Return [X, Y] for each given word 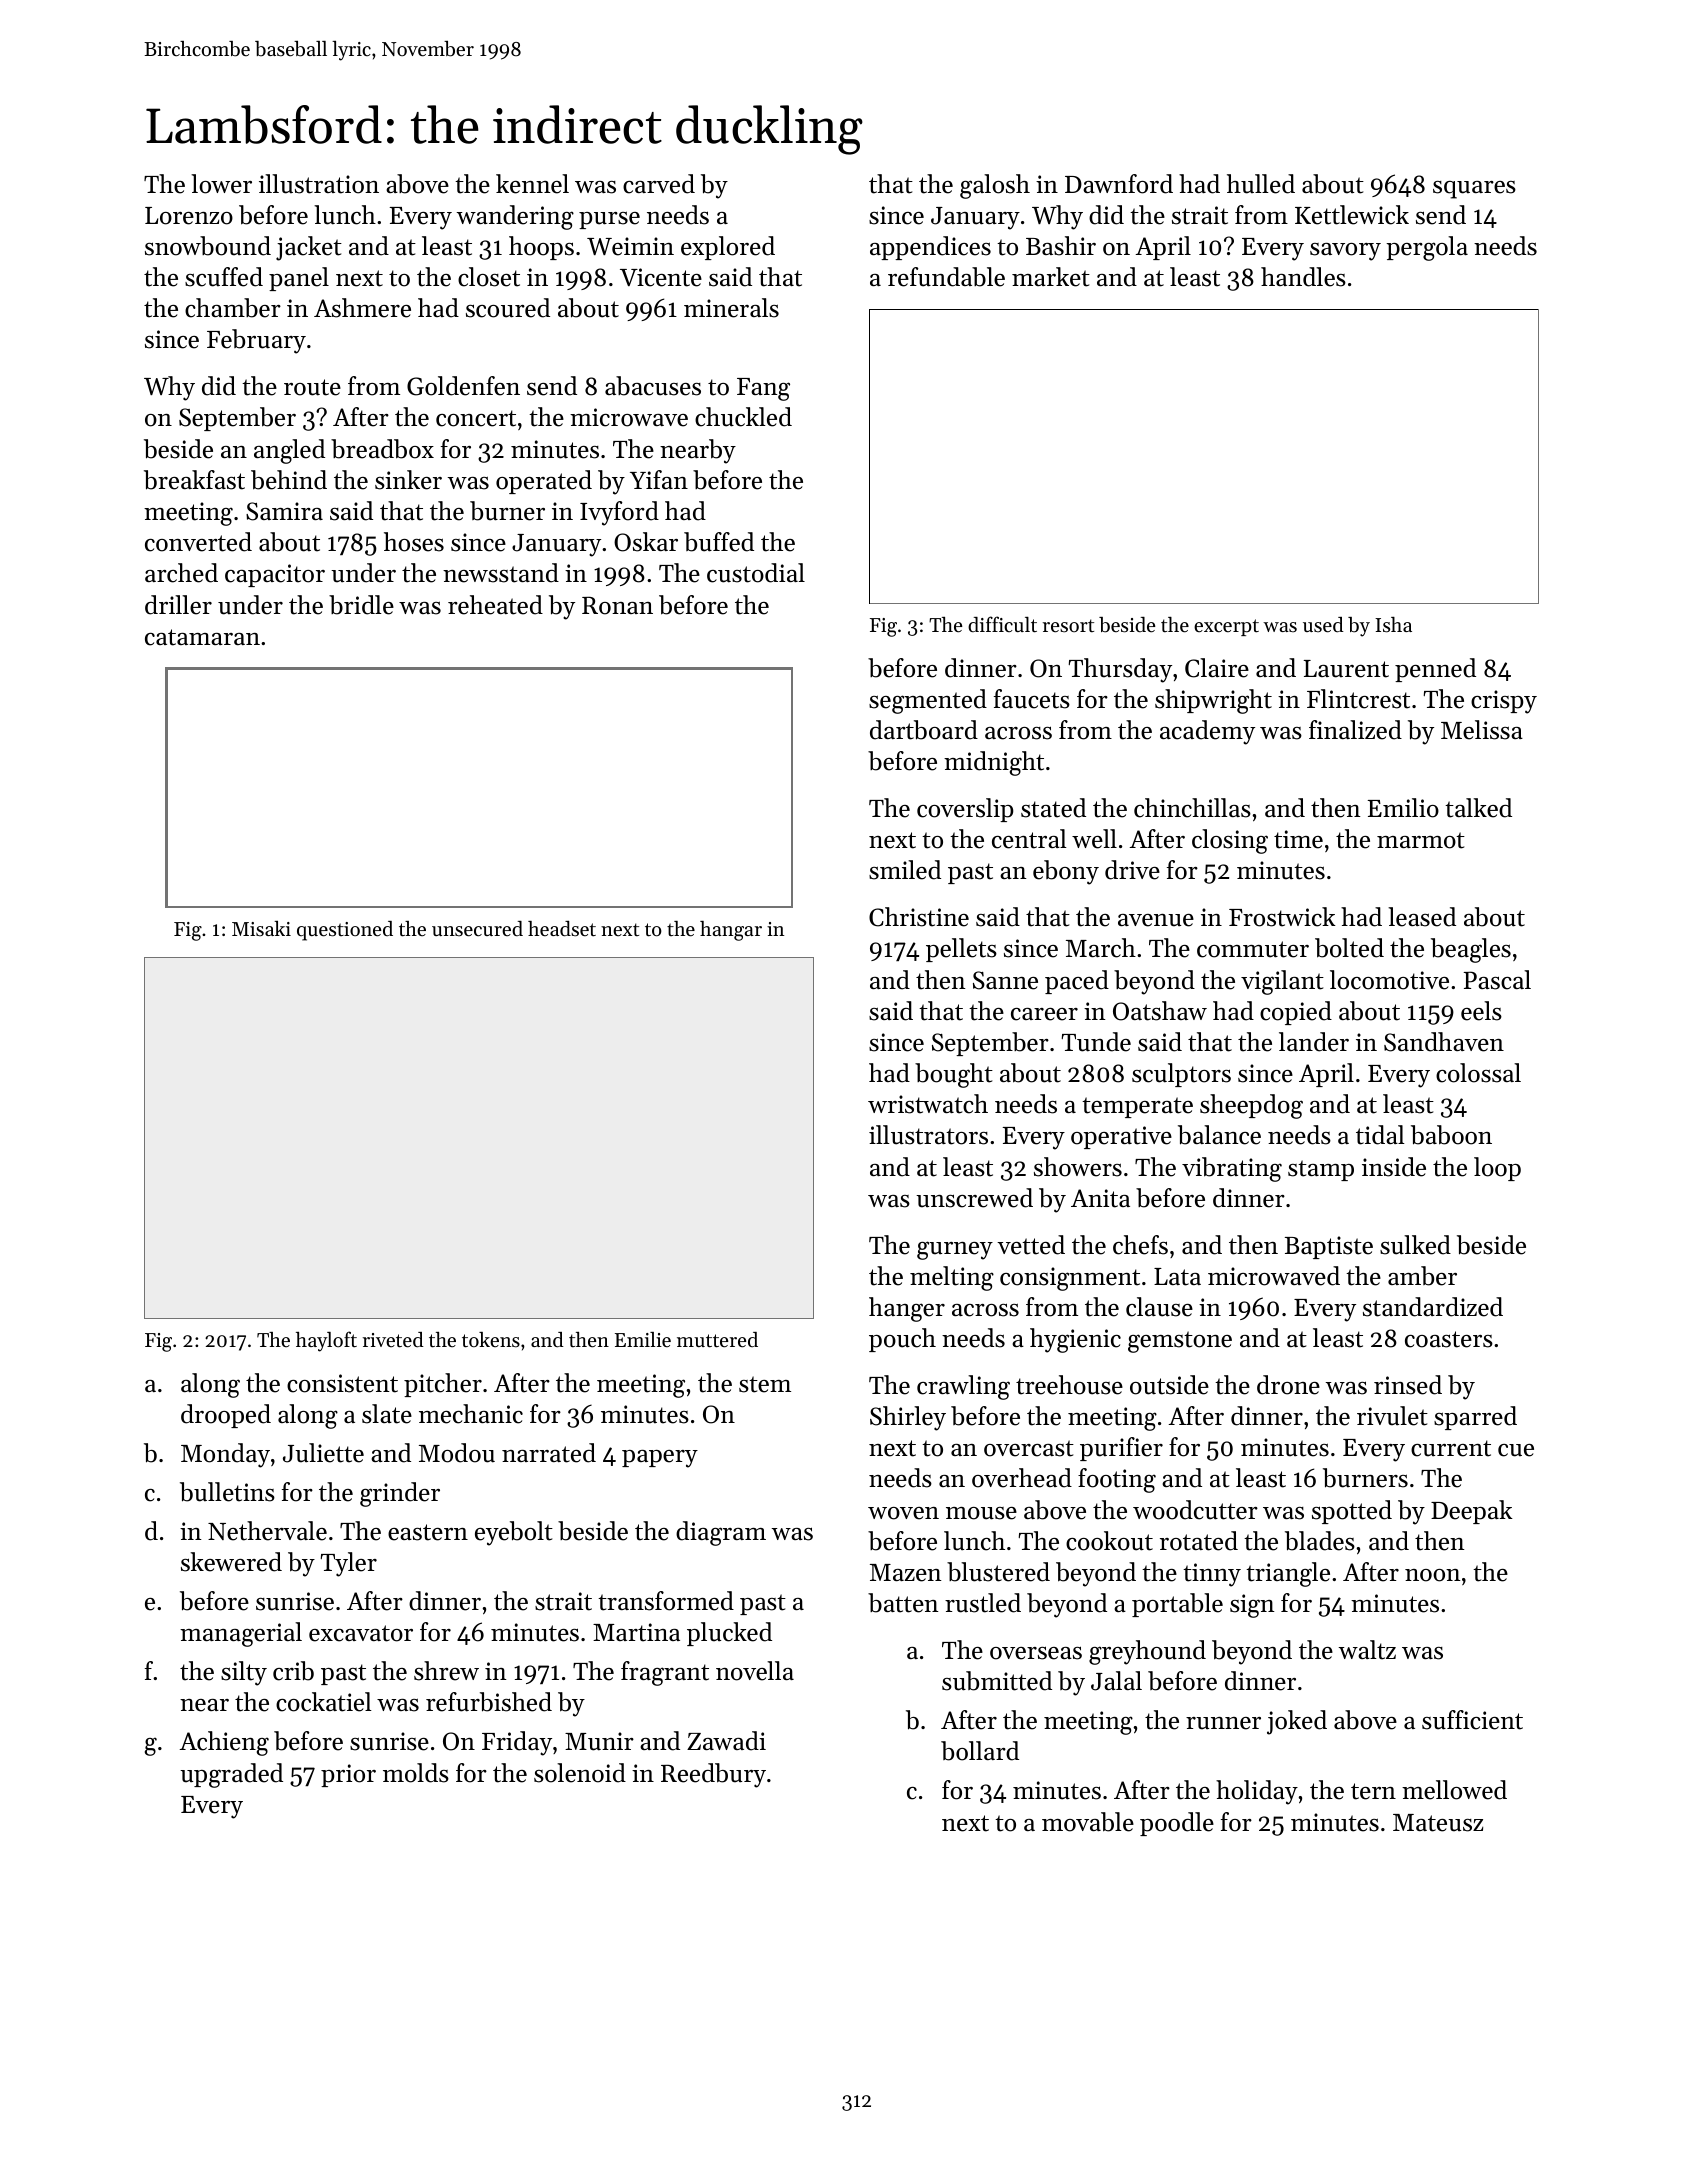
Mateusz [1438, 1823]
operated [544, 482]
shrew [446, 1671]
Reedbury [713, 1775]
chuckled [743, 417]
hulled [1261, 184]
